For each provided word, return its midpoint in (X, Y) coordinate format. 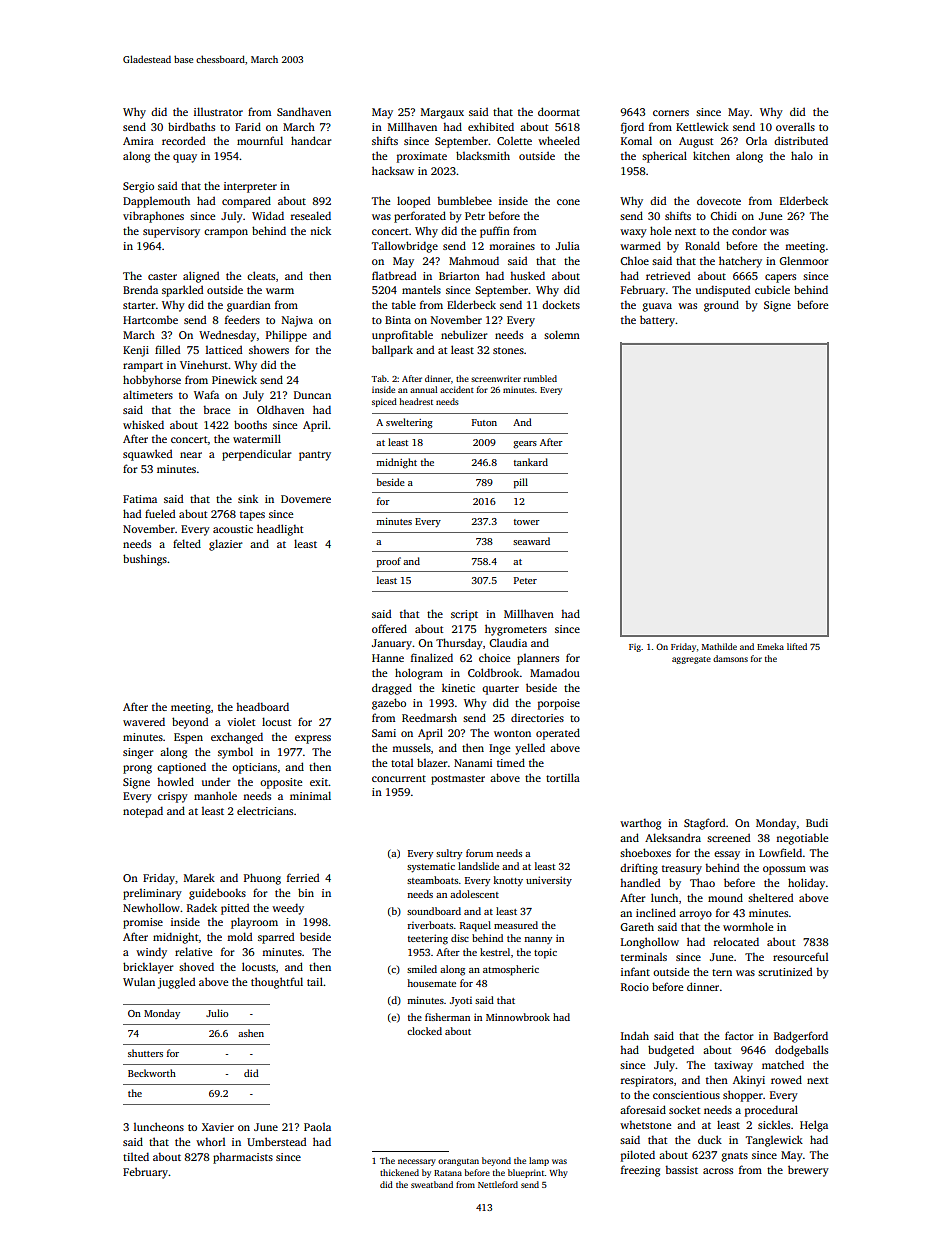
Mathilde (719, 646)
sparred (276, 938)
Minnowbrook (518, 1017)
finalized (432, 657)
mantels (421, 289)
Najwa (297, 321)
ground (721, 306)
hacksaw (393, 170)
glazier (225, 545)
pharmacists (243, 1158)
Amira (138, 141)
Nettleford (498, 1184)
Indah (635, 1035)
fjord (632, 128)
